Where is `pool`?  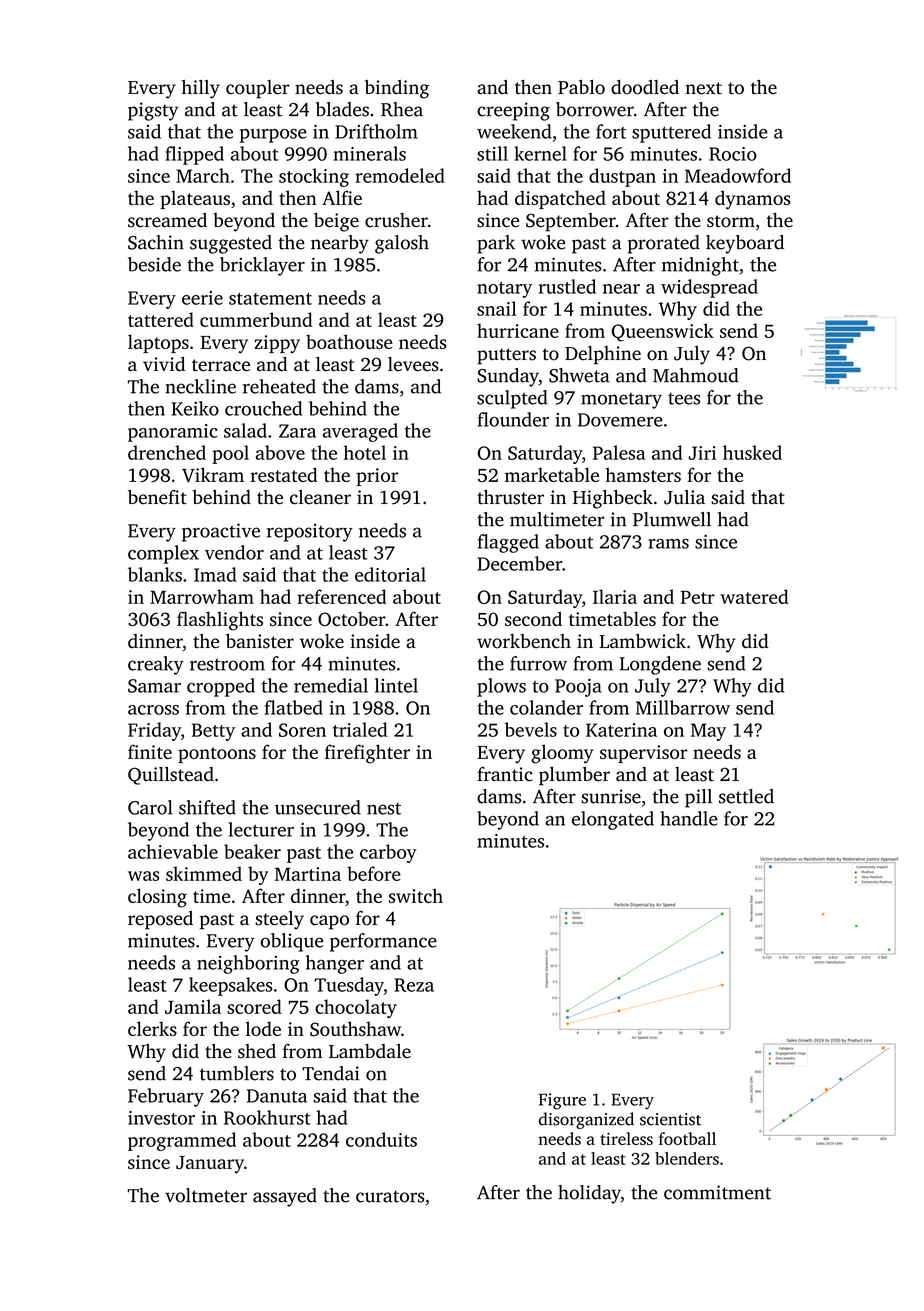
pool is located at coordinates (230, 454).
